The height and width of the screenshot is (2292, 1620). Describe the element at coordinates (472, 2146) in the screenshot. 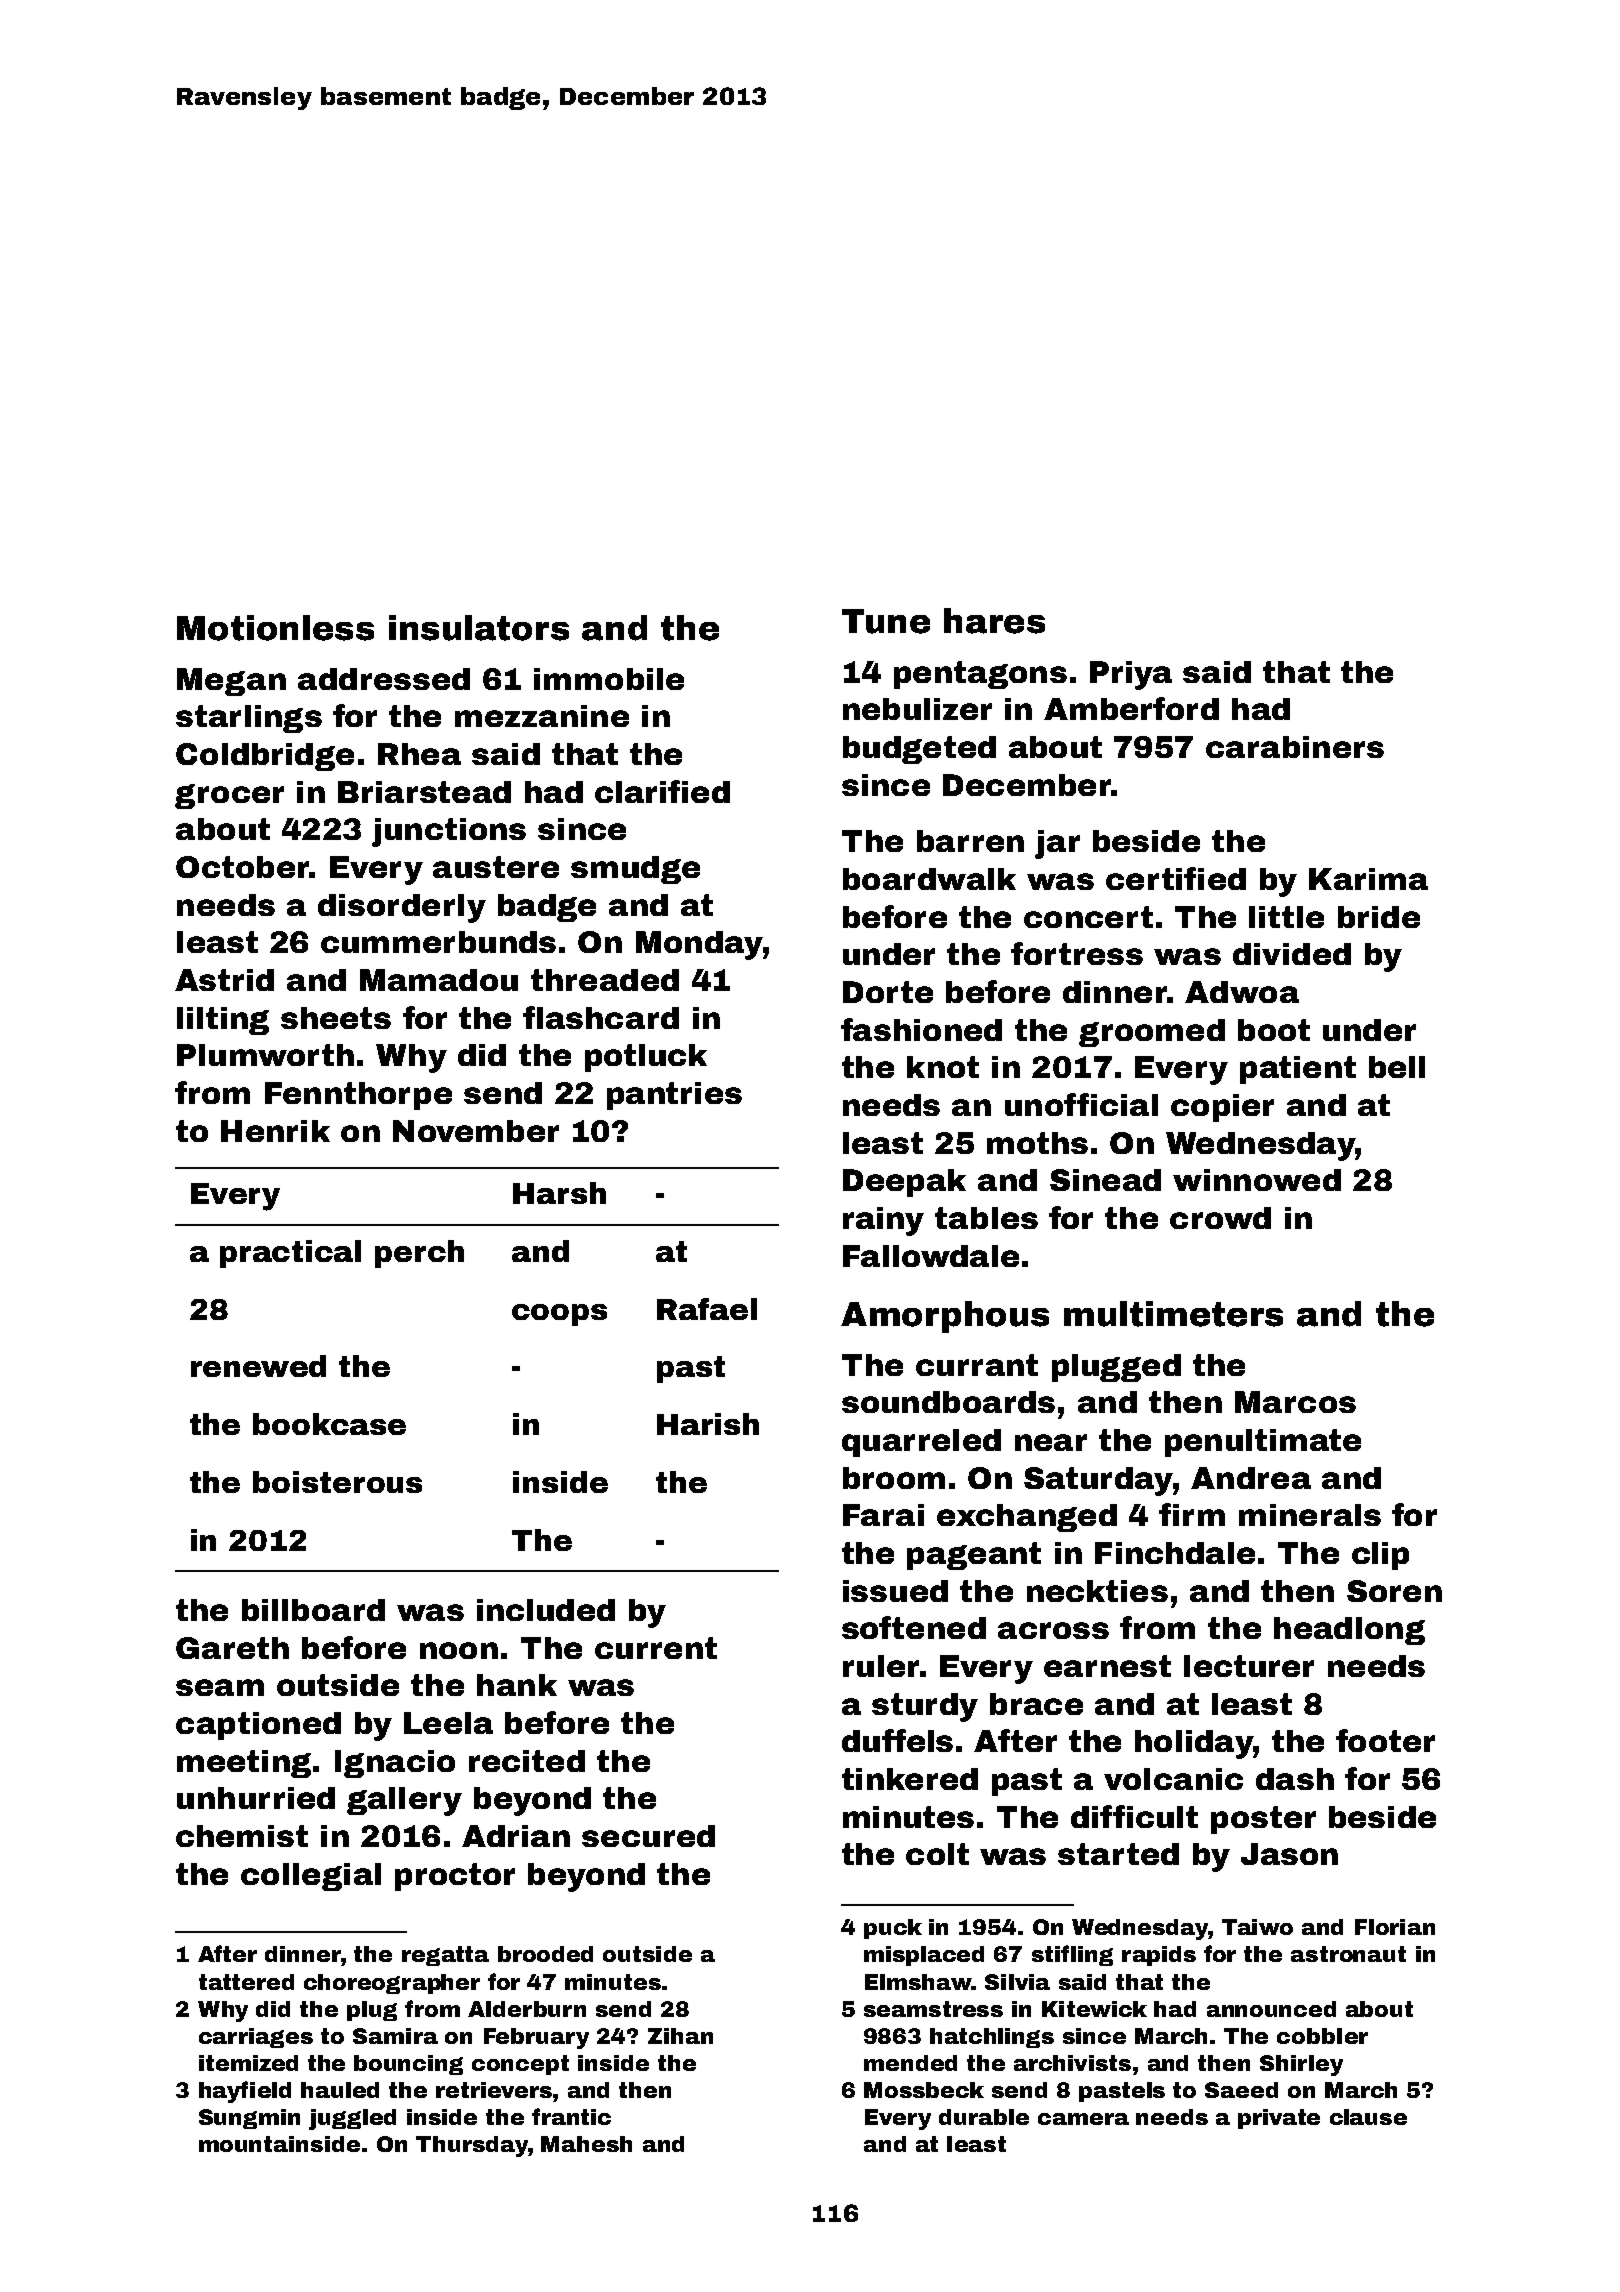

I see `Thursday` at that location.
